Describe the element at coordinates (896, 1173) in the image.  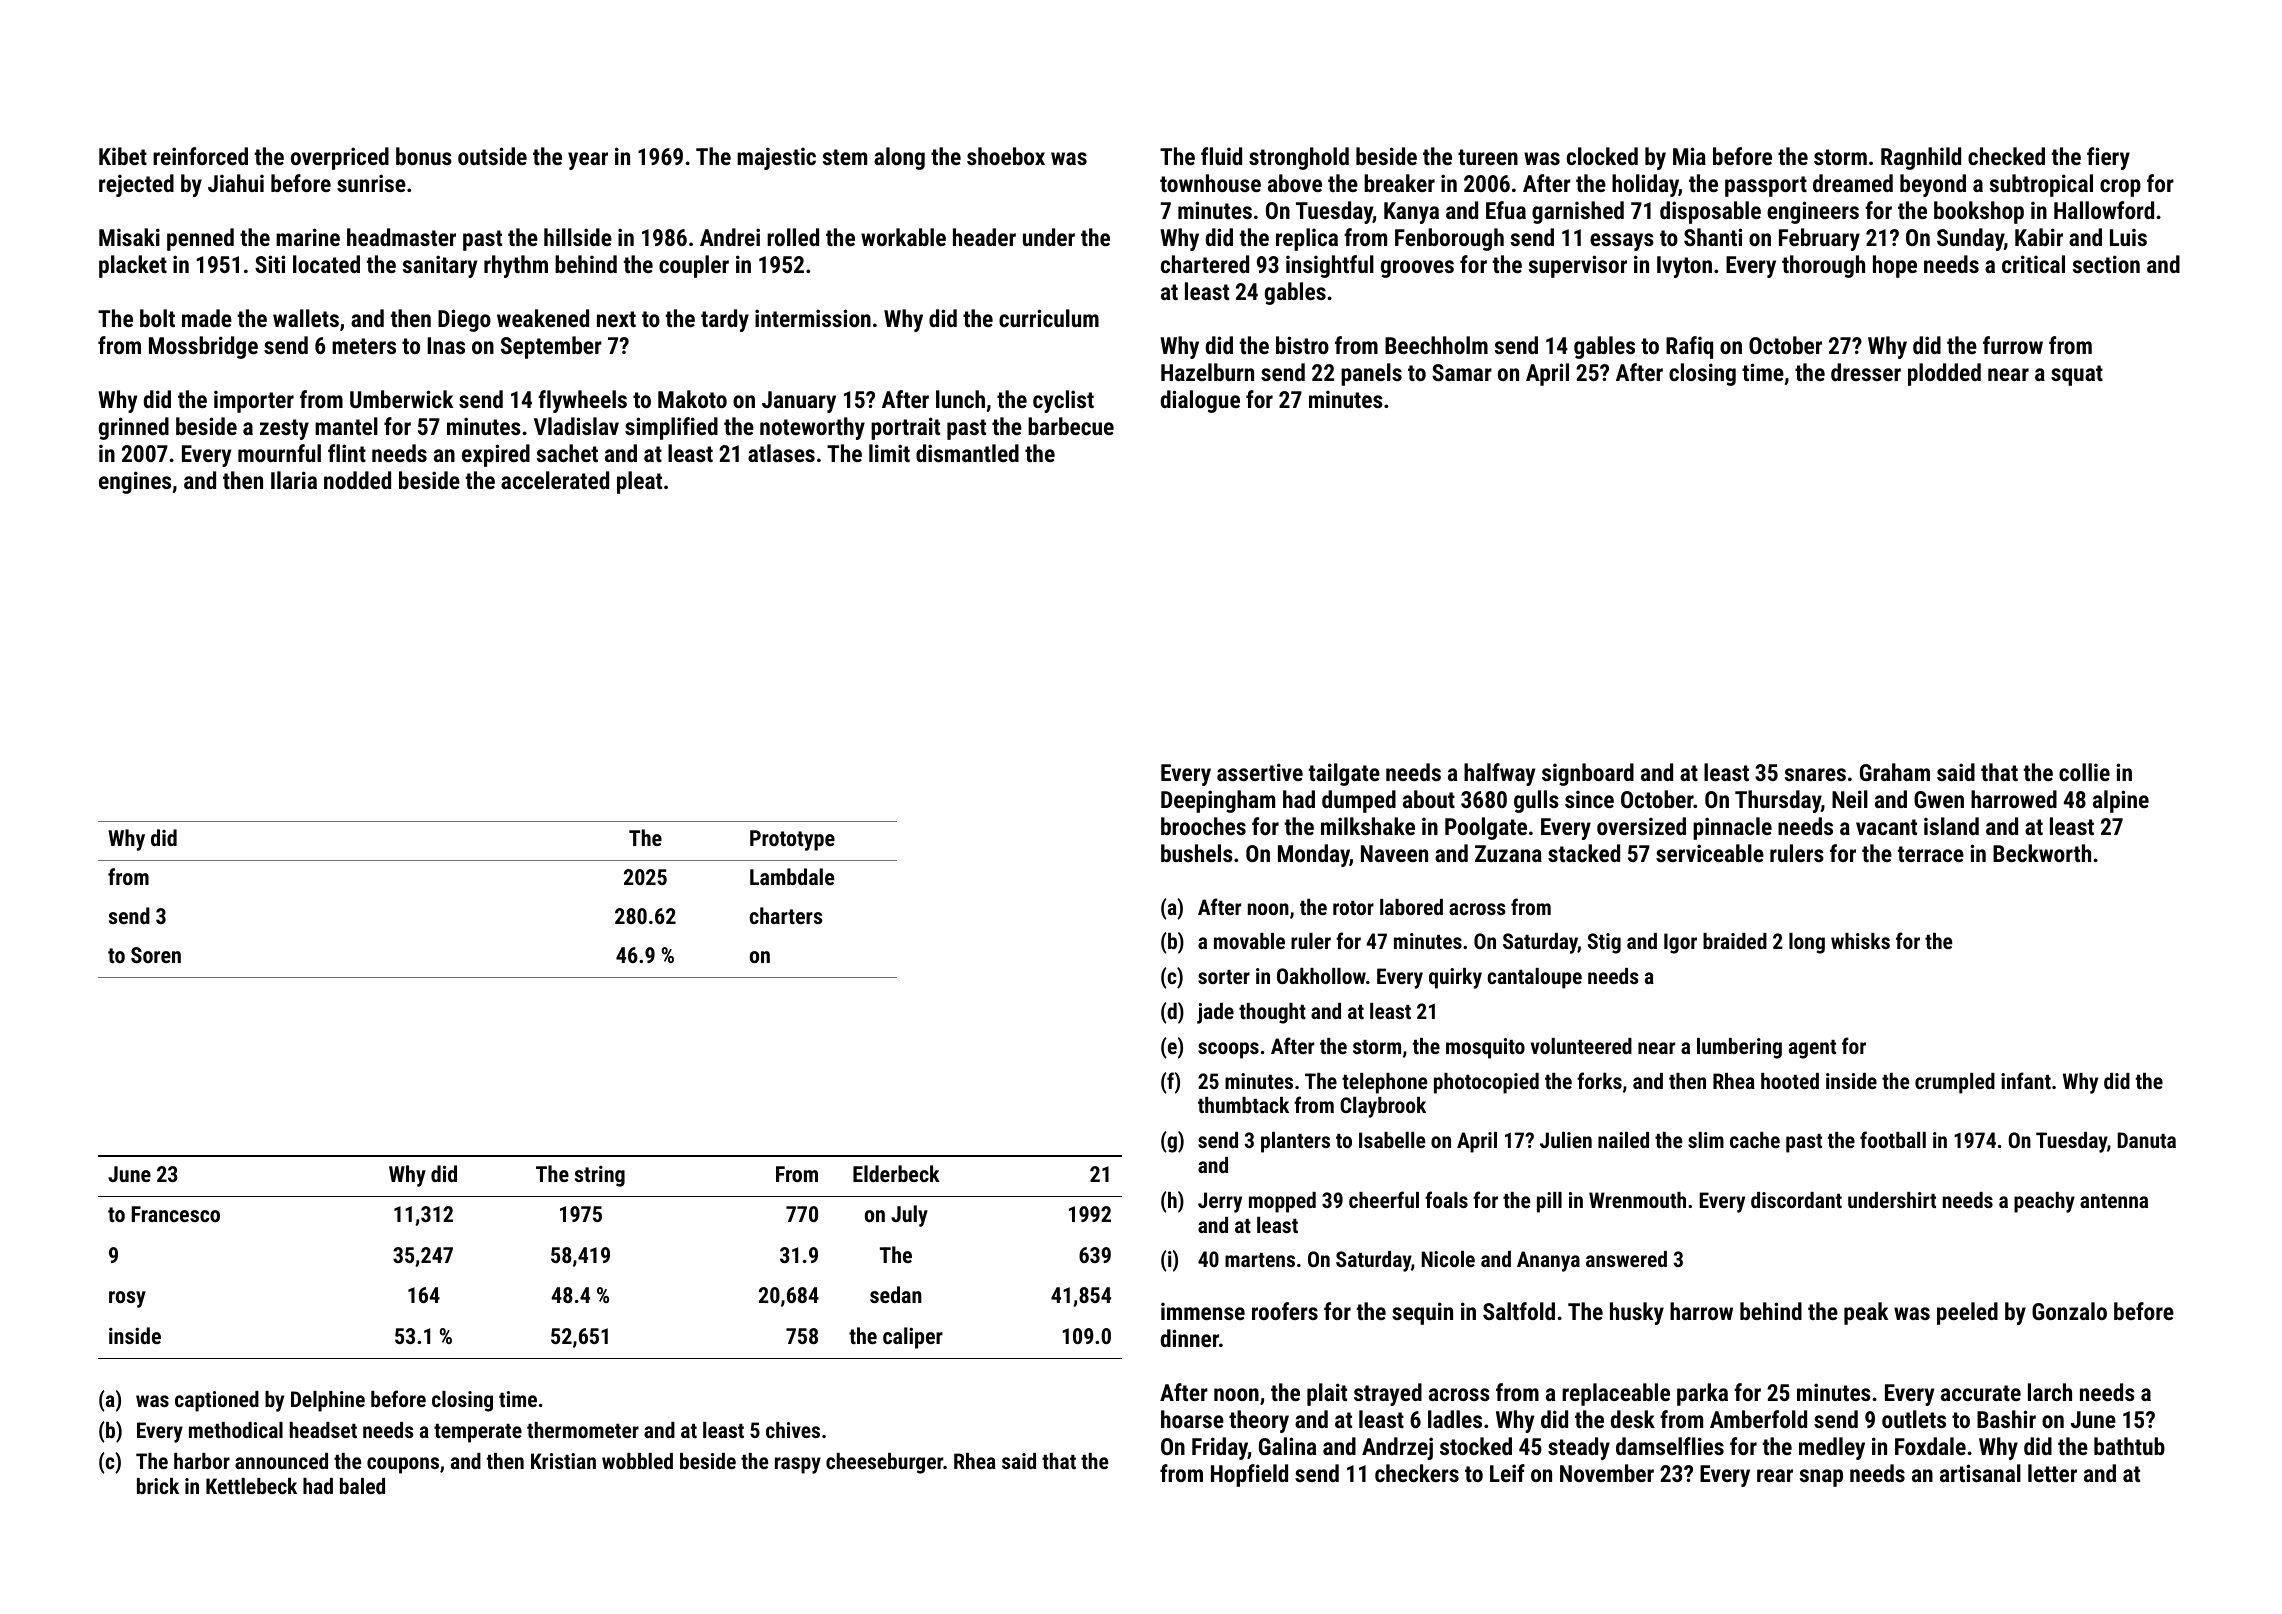
I see `Elderbeck` at that location.
